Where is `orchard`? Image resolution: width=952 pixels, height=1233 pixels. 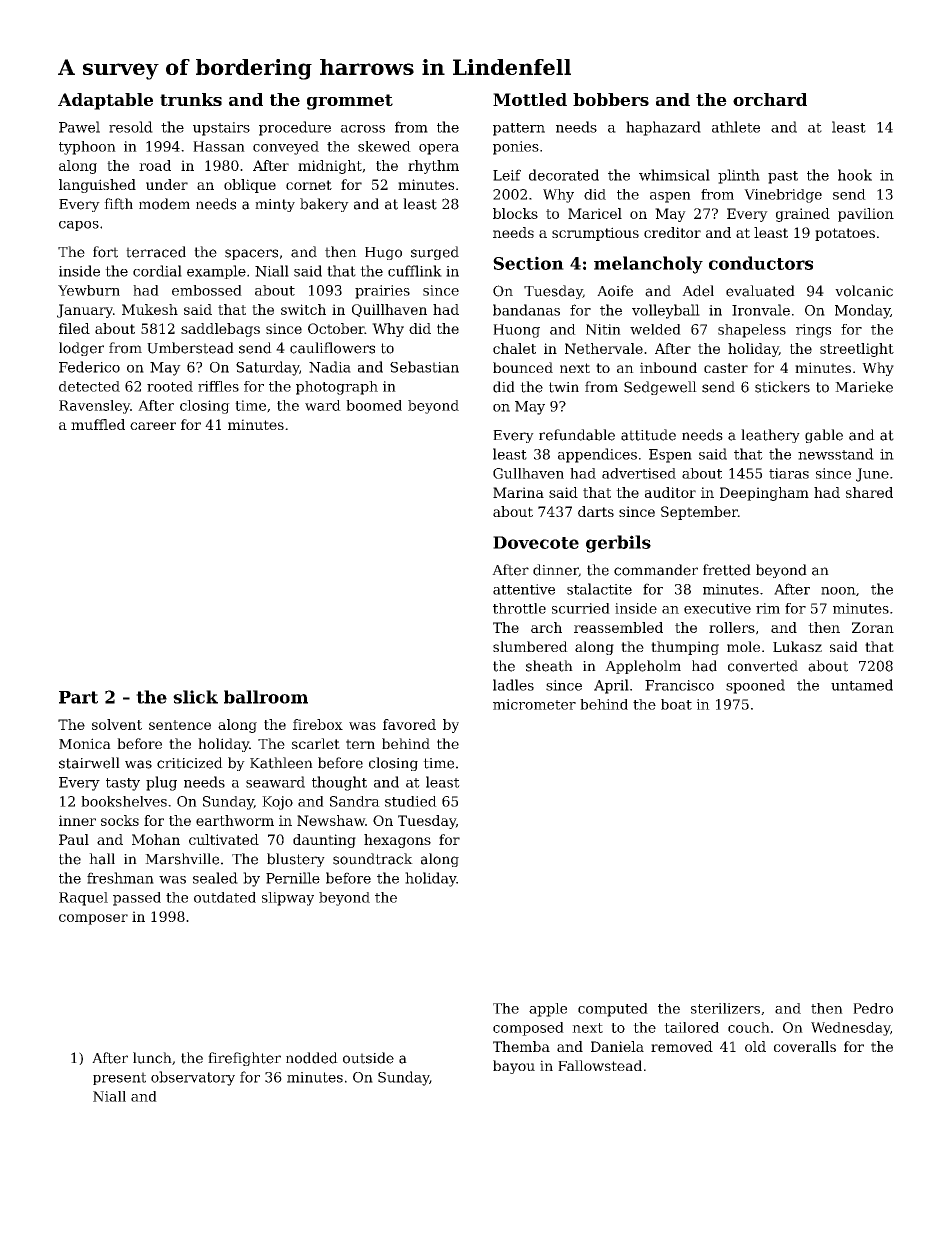 orchard is located at coordinates (770, 99).
